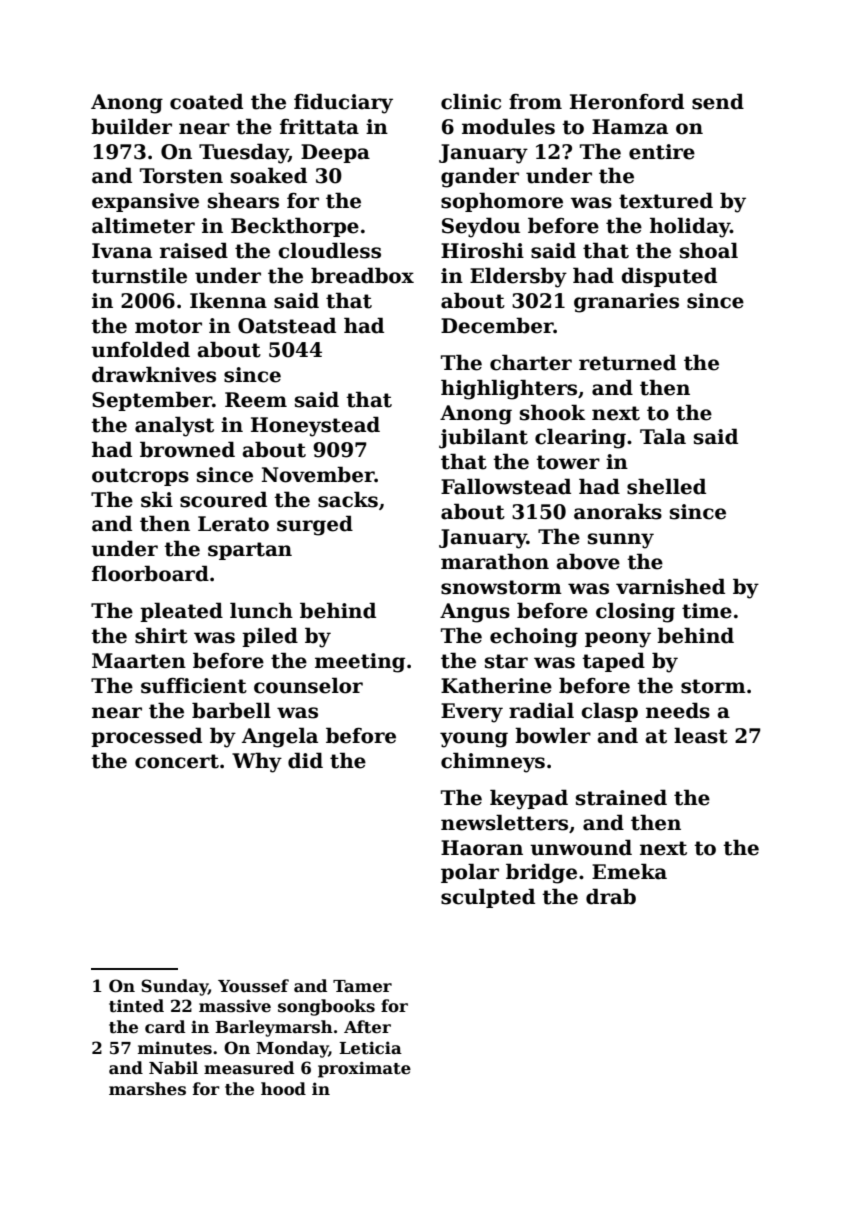 The height and width of the image is (1214, 855). Describe the element at coordinates (362, 275) in the image. I see `breadbox` at that location.
